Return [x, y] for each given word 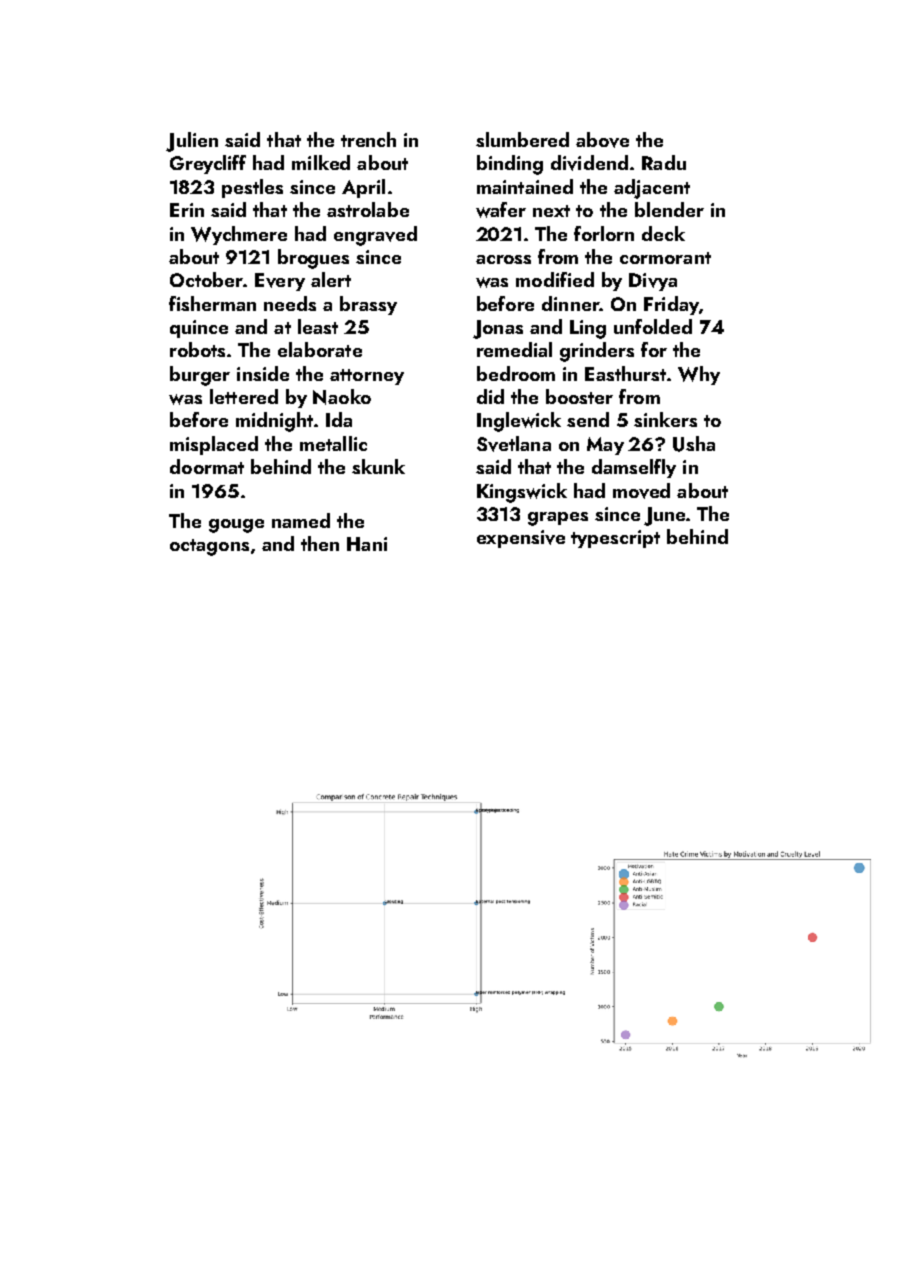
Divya [653, 282]
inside [263, 373]
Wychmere [239, 235]
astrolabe [368, 209]
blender [669, 209]
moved [641, 491]
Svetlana [514, 444]
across [503, 259]
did [490, 396]
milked [321, 162]
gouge [236, 526]
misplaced [214, 445]
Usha [694, 444]
